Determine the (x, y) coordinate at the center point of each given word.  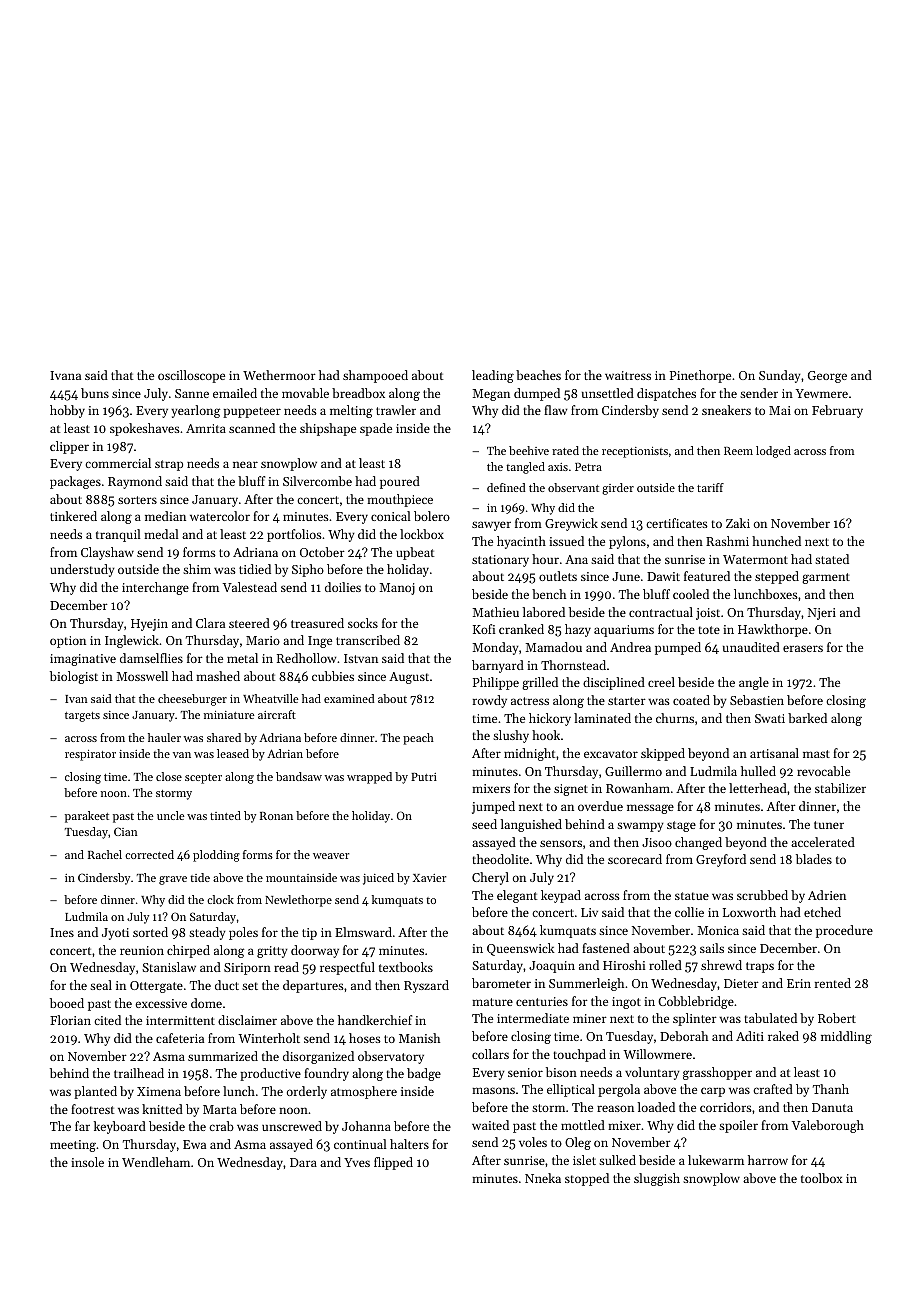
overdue (600, 806)
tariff (710, 487)
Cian (125, 831)
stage (681, 826)
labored (544, 612)
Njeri (822, 614)
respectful (347, 968)
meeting (73, 1146)
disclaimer (247, 1020)
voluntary (652, 1073)
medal (161, 534)
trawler (396, 410)
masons (493, 1090)
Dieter (741, 983)
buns (95, 393)
